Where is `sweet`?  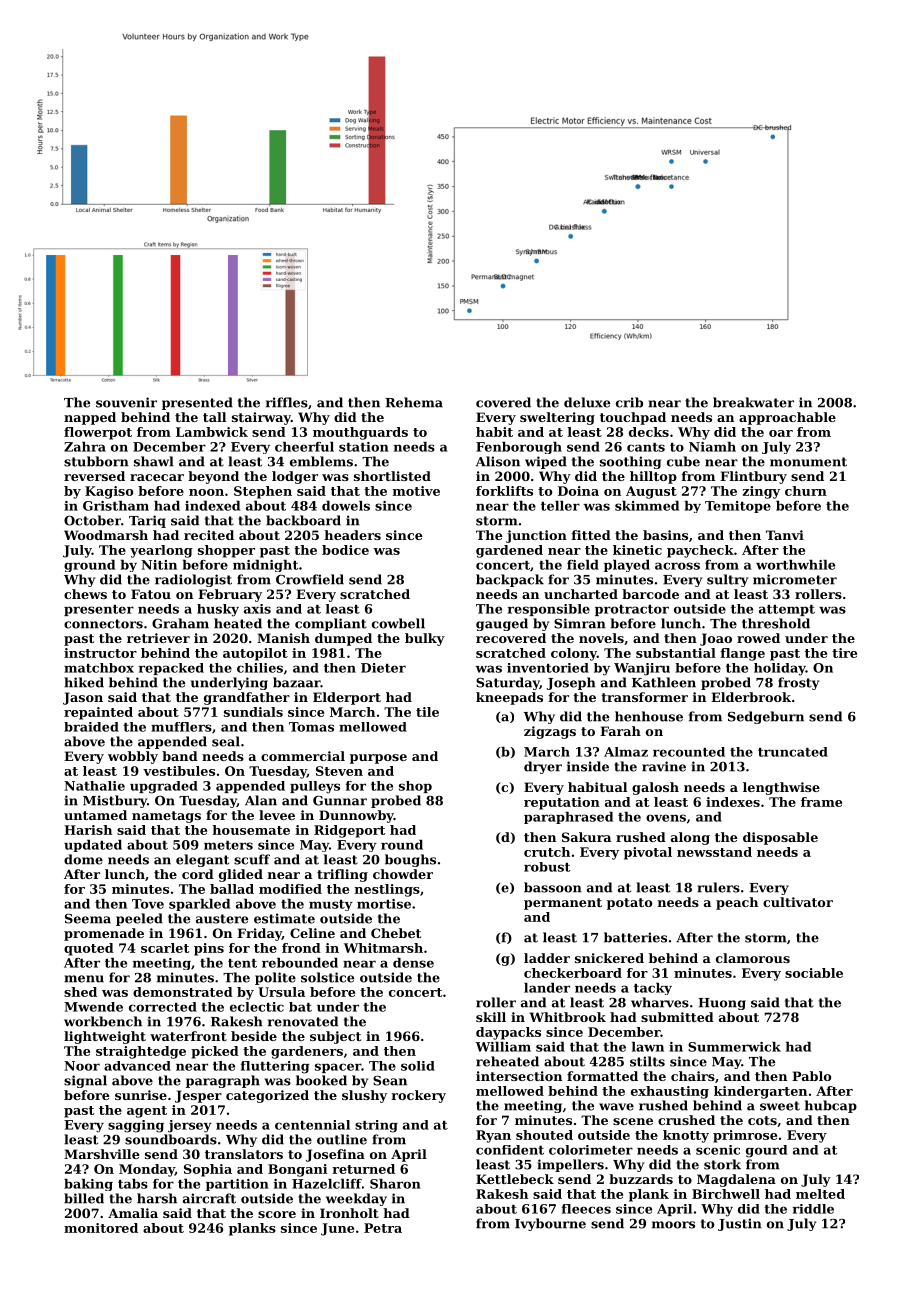
sweet is located at coordinates (780, 1106).
